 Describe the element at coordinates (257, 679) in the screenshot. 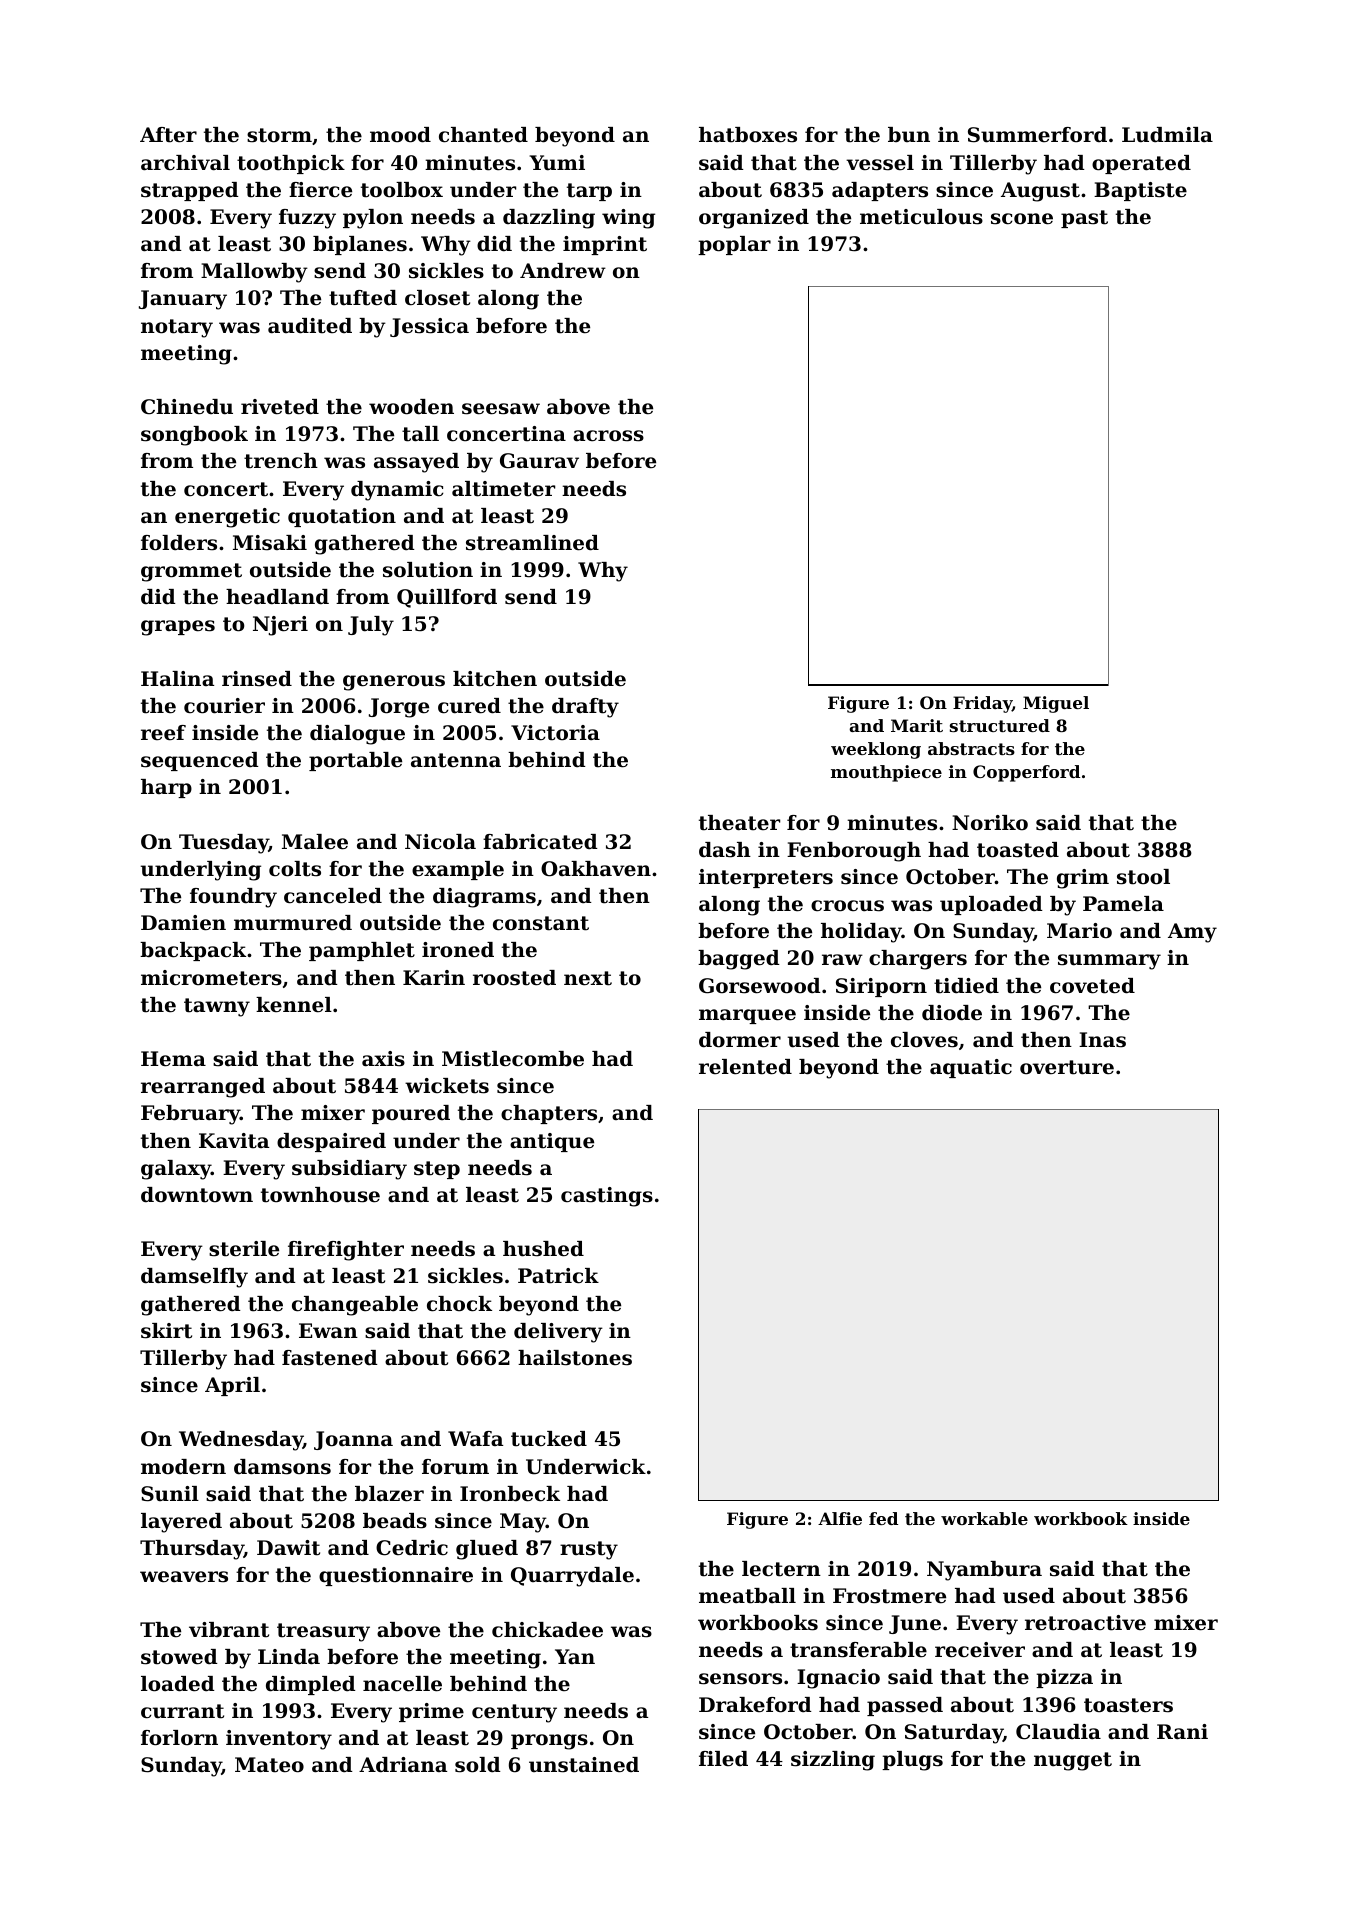

I see `rinsed` at that location.
